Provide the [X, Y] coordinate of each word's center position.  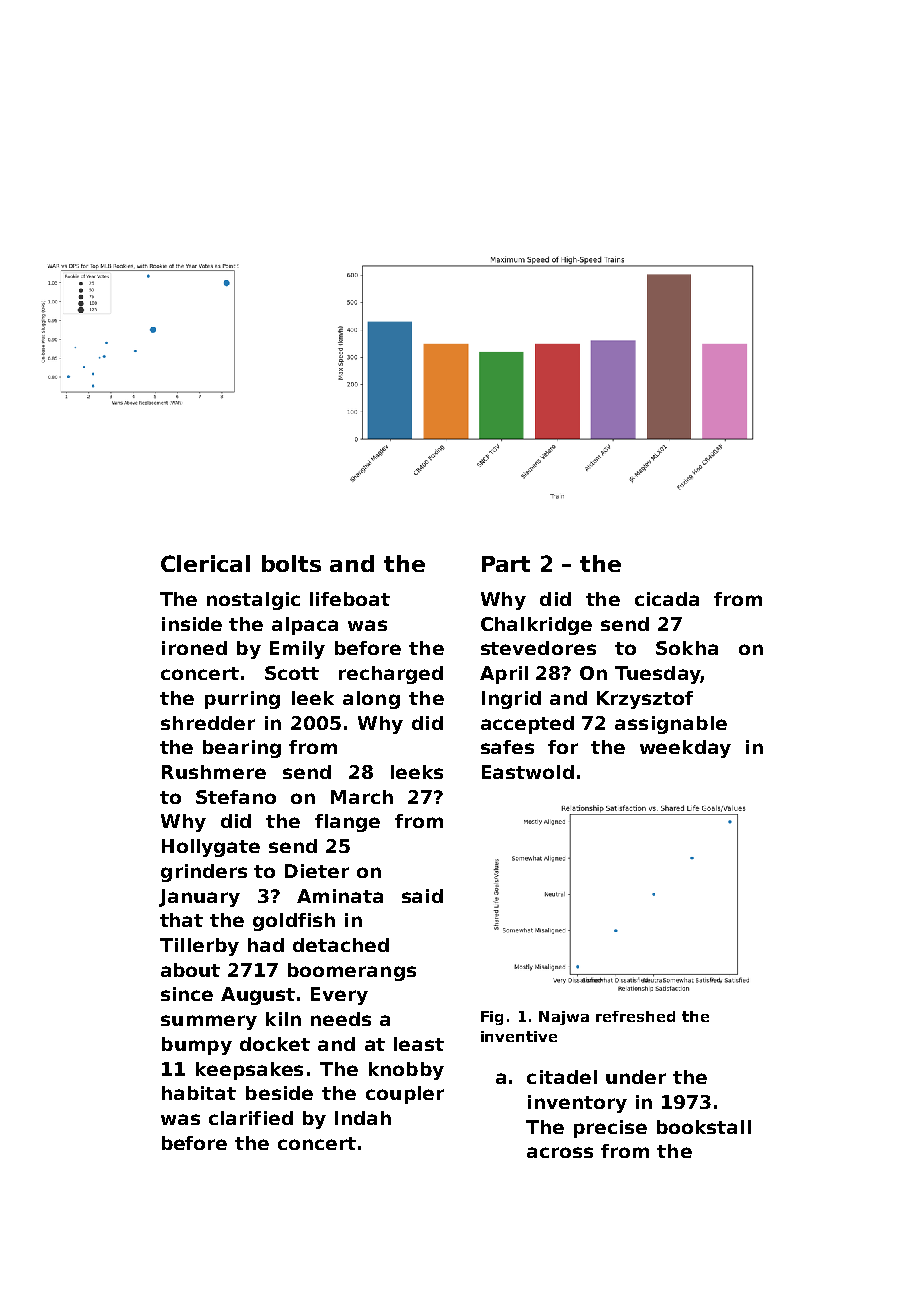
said [422, 896]
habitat [199, 1093]
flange [347, 823]
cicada [667, 599]
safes [507, 747]
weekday [685, 749]
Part [506, 564]
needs [341, 1019]
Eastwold [528, 772]
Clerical [205, 563]
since [187, 994]
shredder [208, 723]
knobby [406, 1071]
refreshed [635, 1016]
